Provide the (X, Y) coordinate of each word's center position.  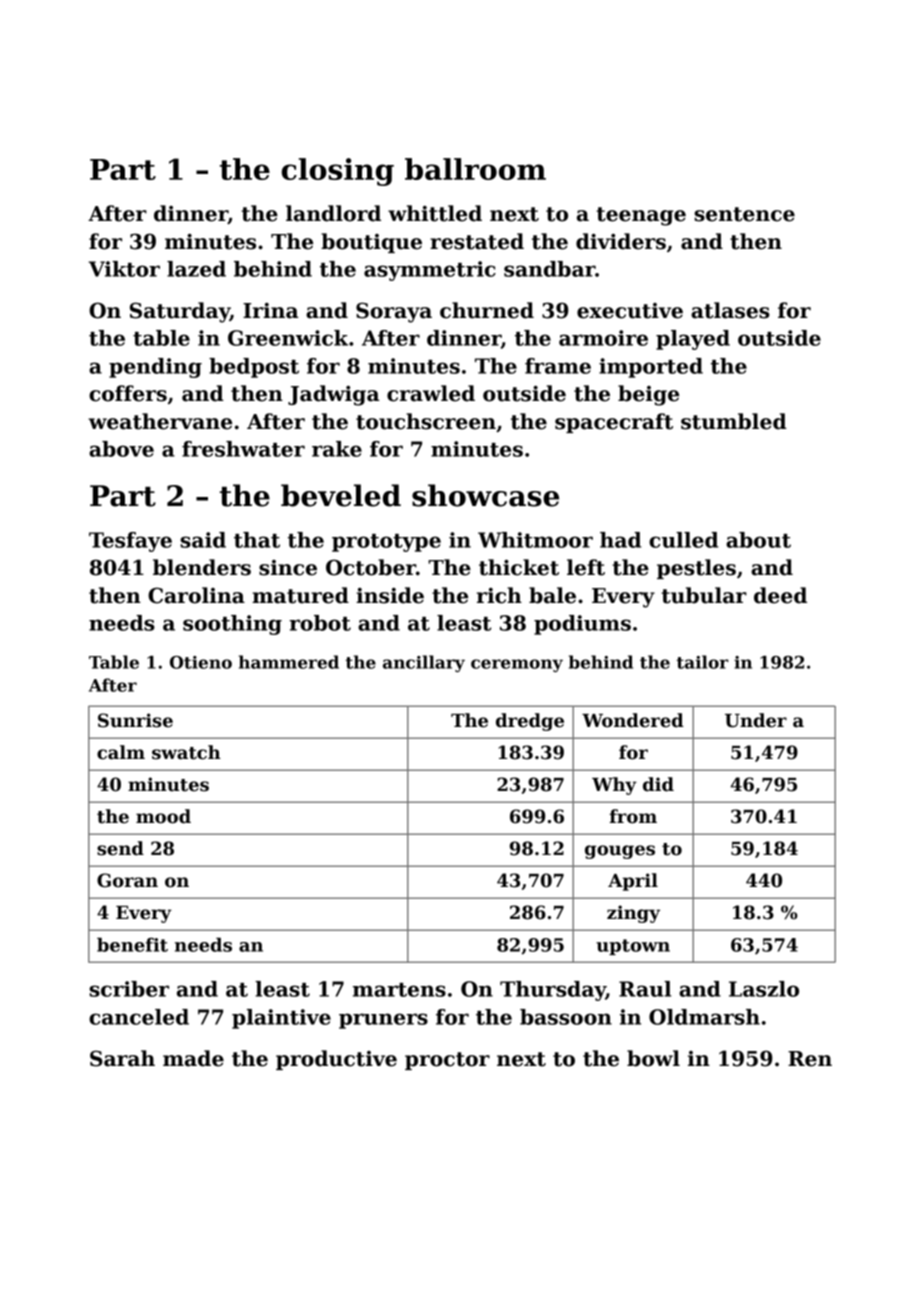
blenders (202, 567)
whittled (435, 213)
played (693, 340)
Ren (810, 1059)
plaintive (281, 1019)
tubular (704, 595)
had (620, 540)
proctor (447, 1061)
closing (338, 172)
